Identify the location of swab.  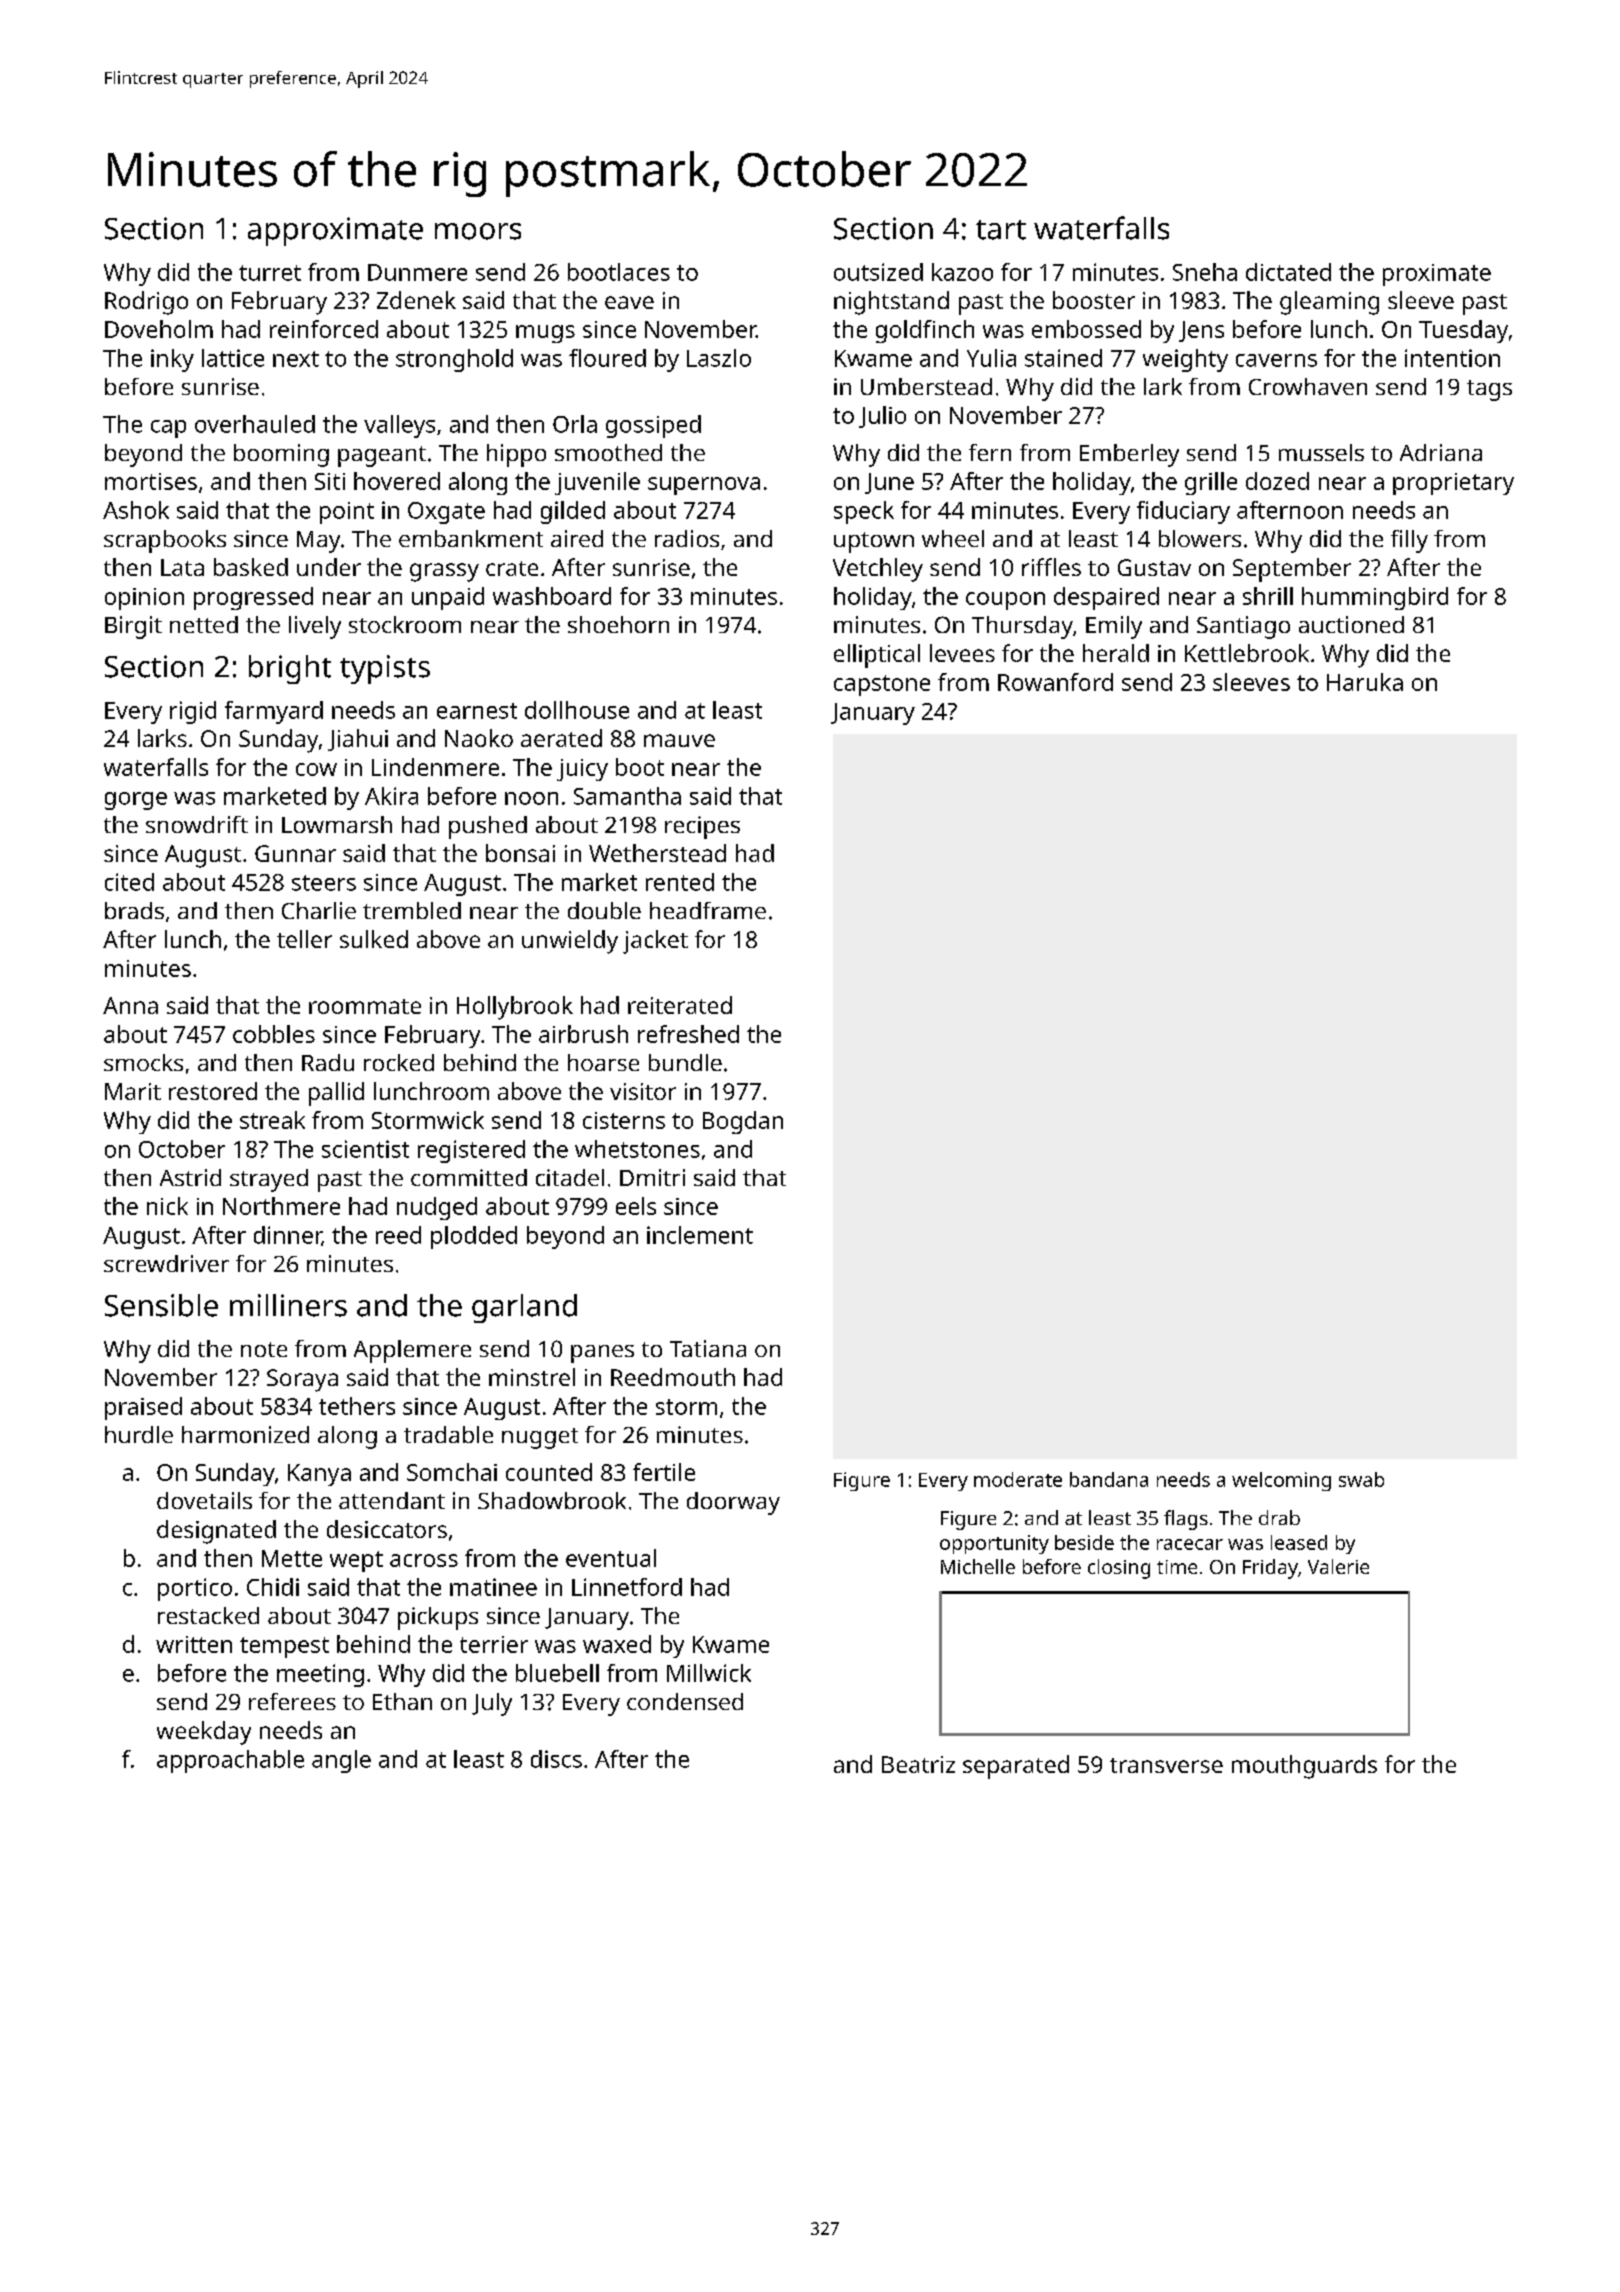
(1361, 1479).
